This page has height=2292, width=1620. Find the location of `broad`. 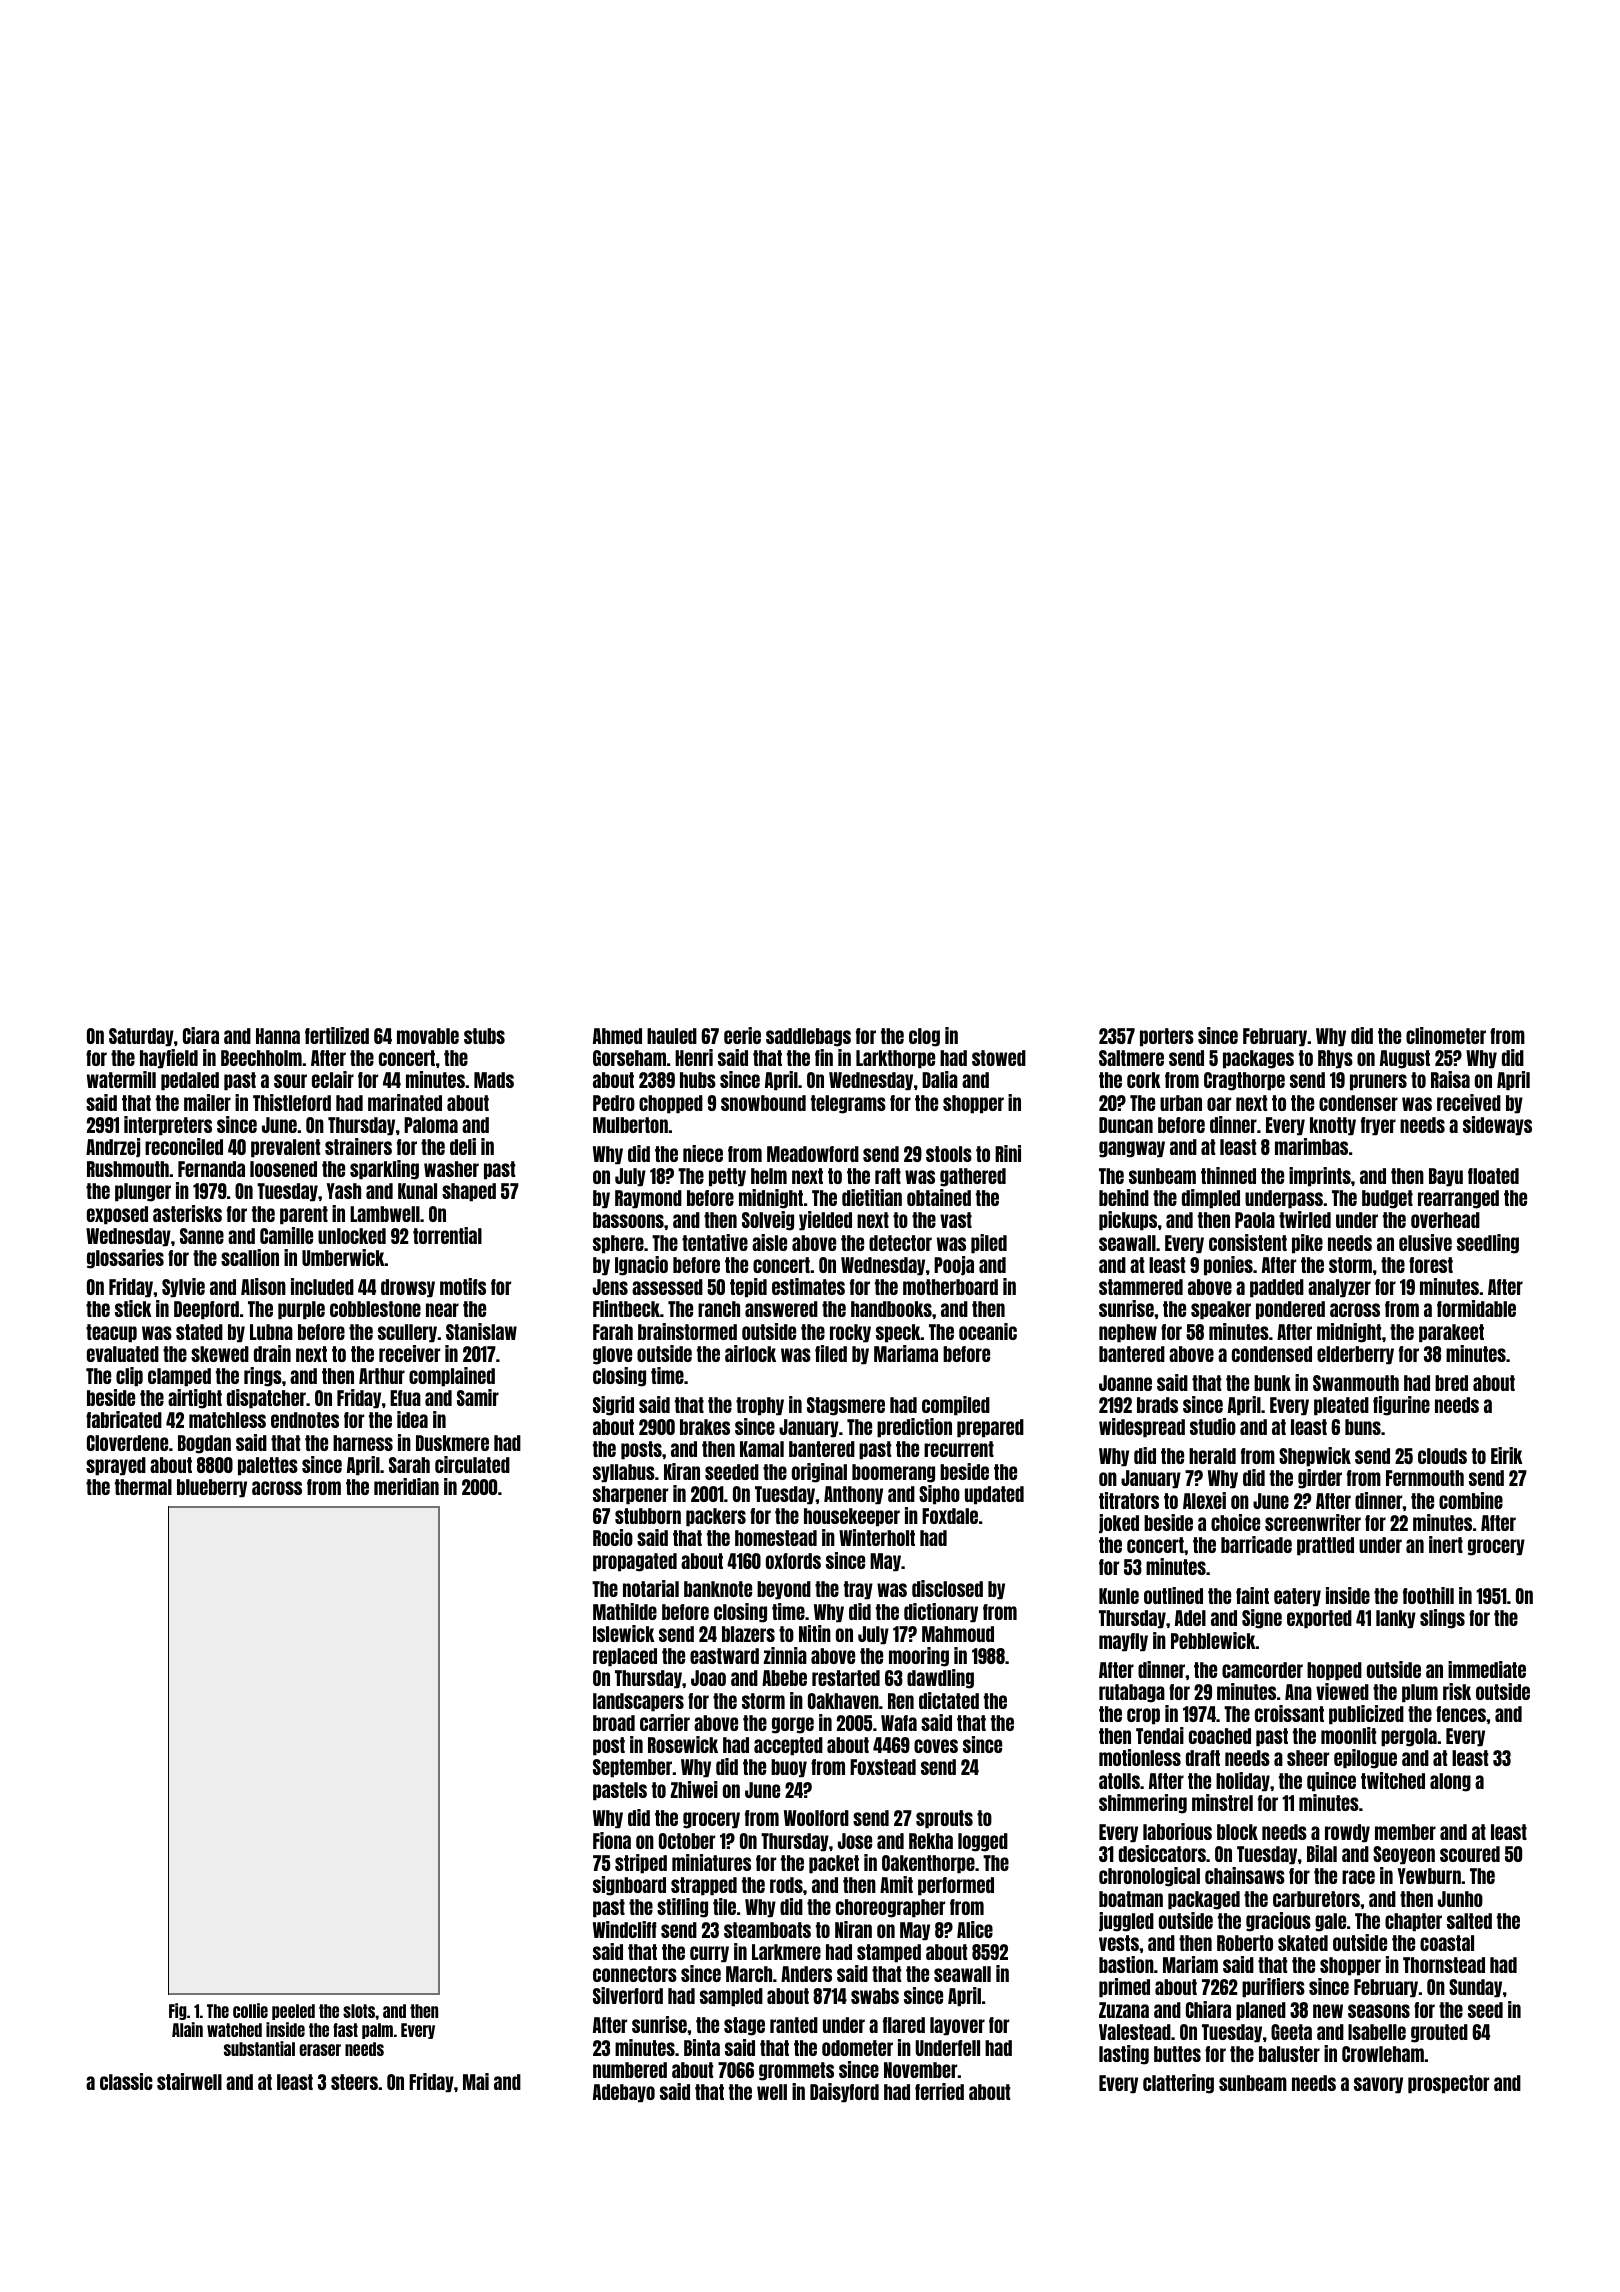

broad is located at coordinates (614, 1723).
